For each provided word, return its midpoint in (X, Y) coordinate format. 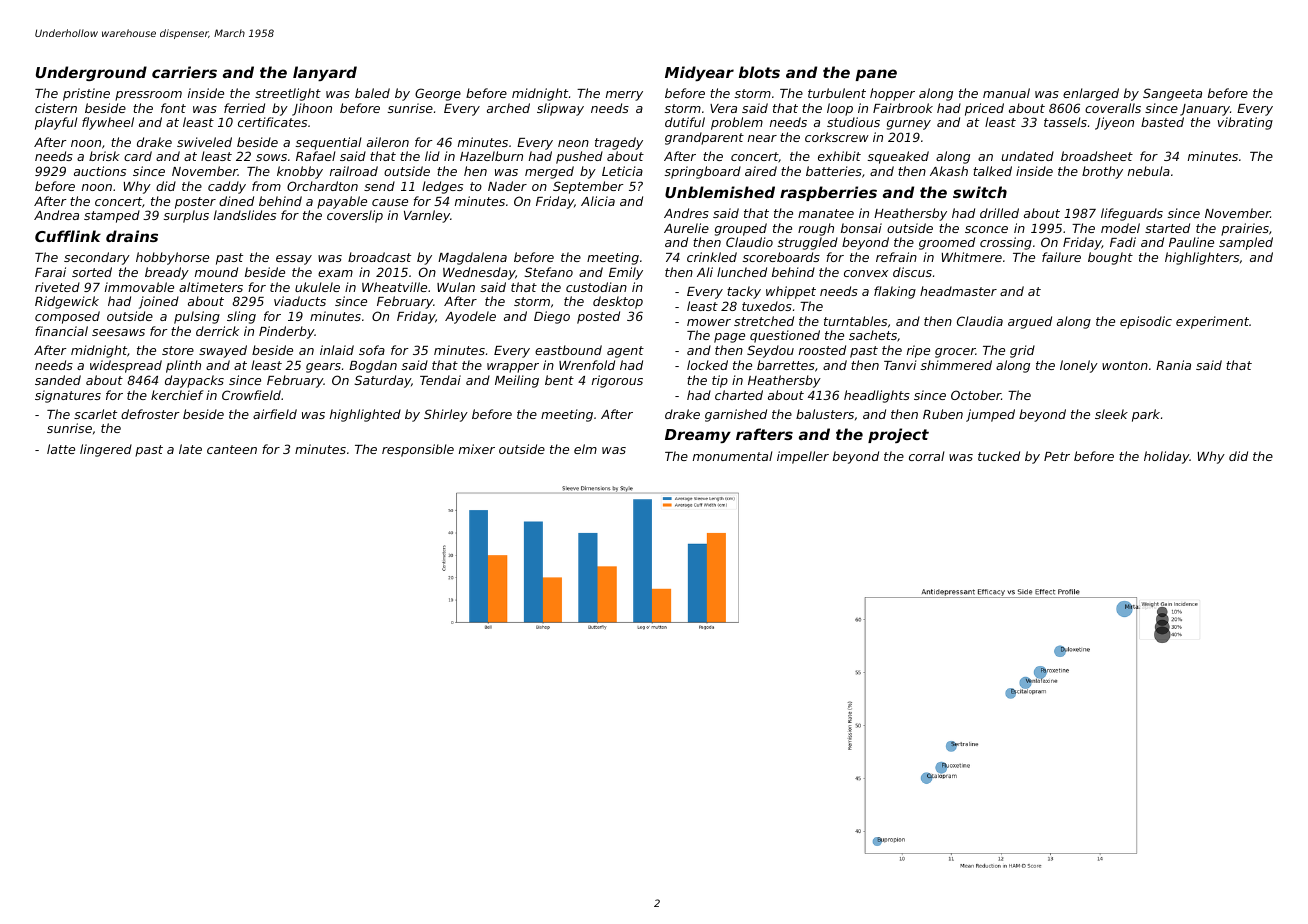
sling (241, 317)
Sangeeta (1172, 94)
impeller (803, 457)
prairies (1245, 229)
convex (866, 273)
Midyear (699, 73)
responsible (418, 450)
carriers (184, 72)
